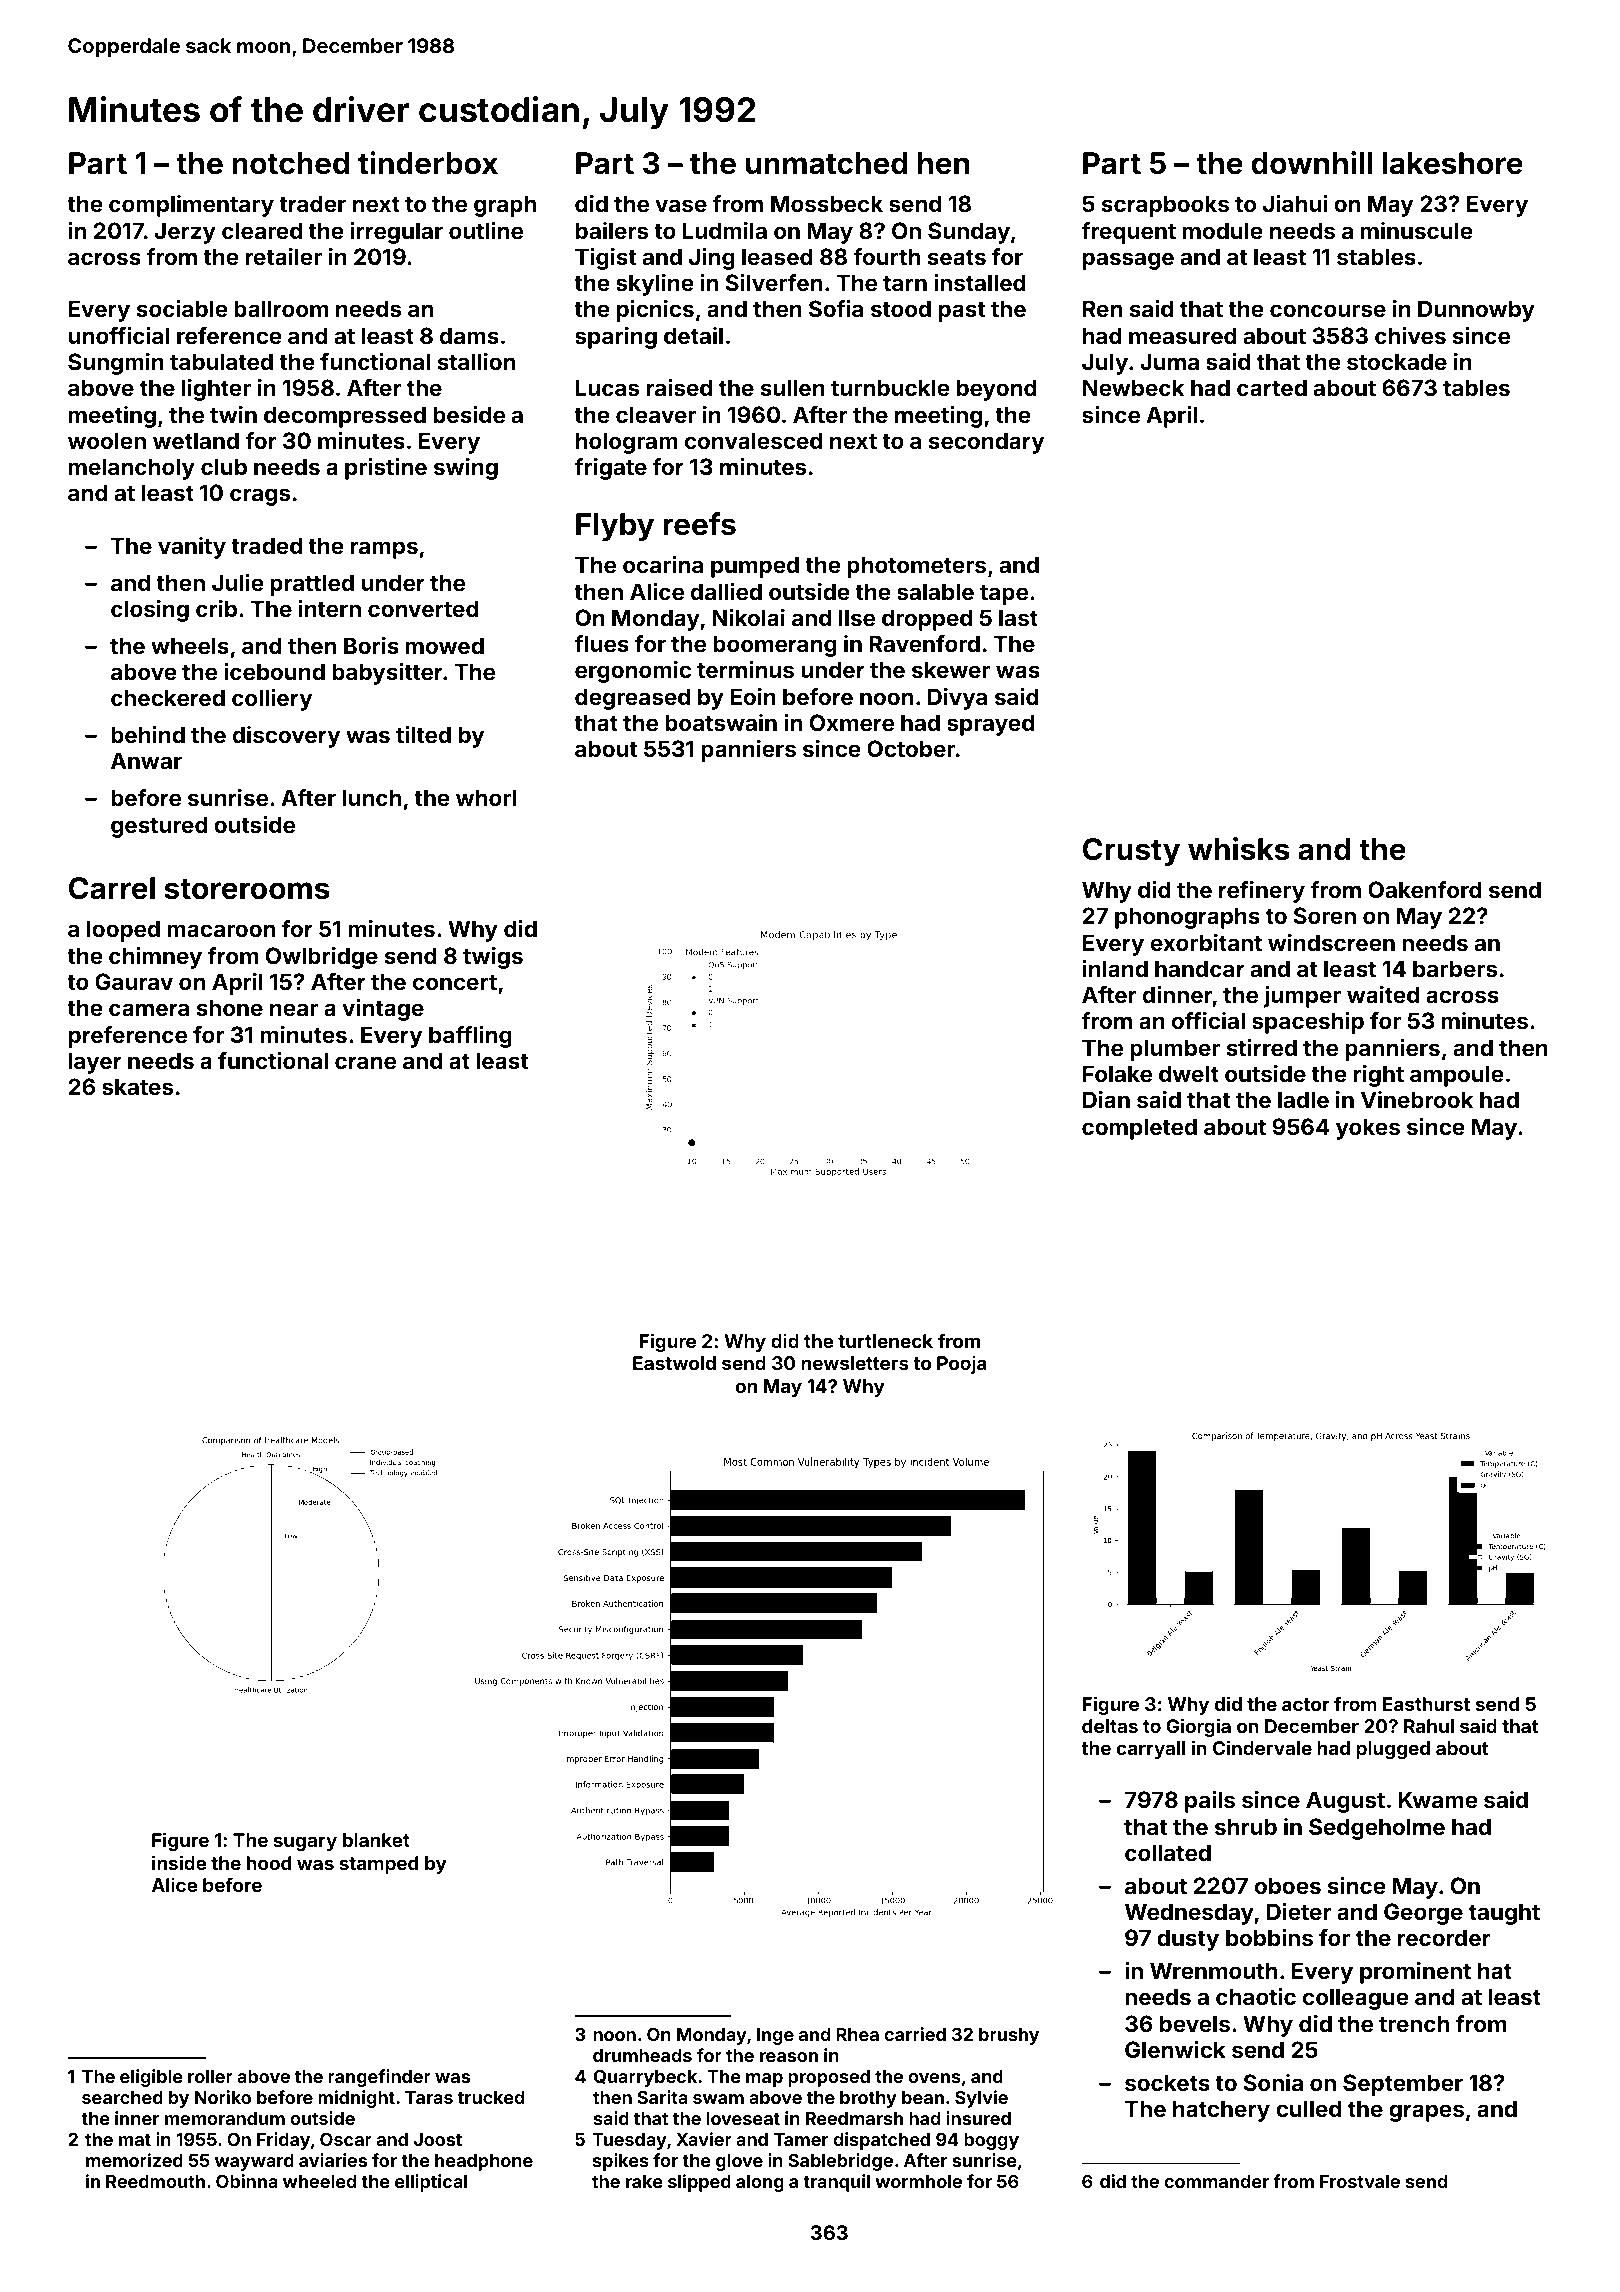 The width and height of the screenshot is (1620, 2292). Describe the element at coordinates (319, 2181) in the screenshot. I see `wheeled` at that location.
